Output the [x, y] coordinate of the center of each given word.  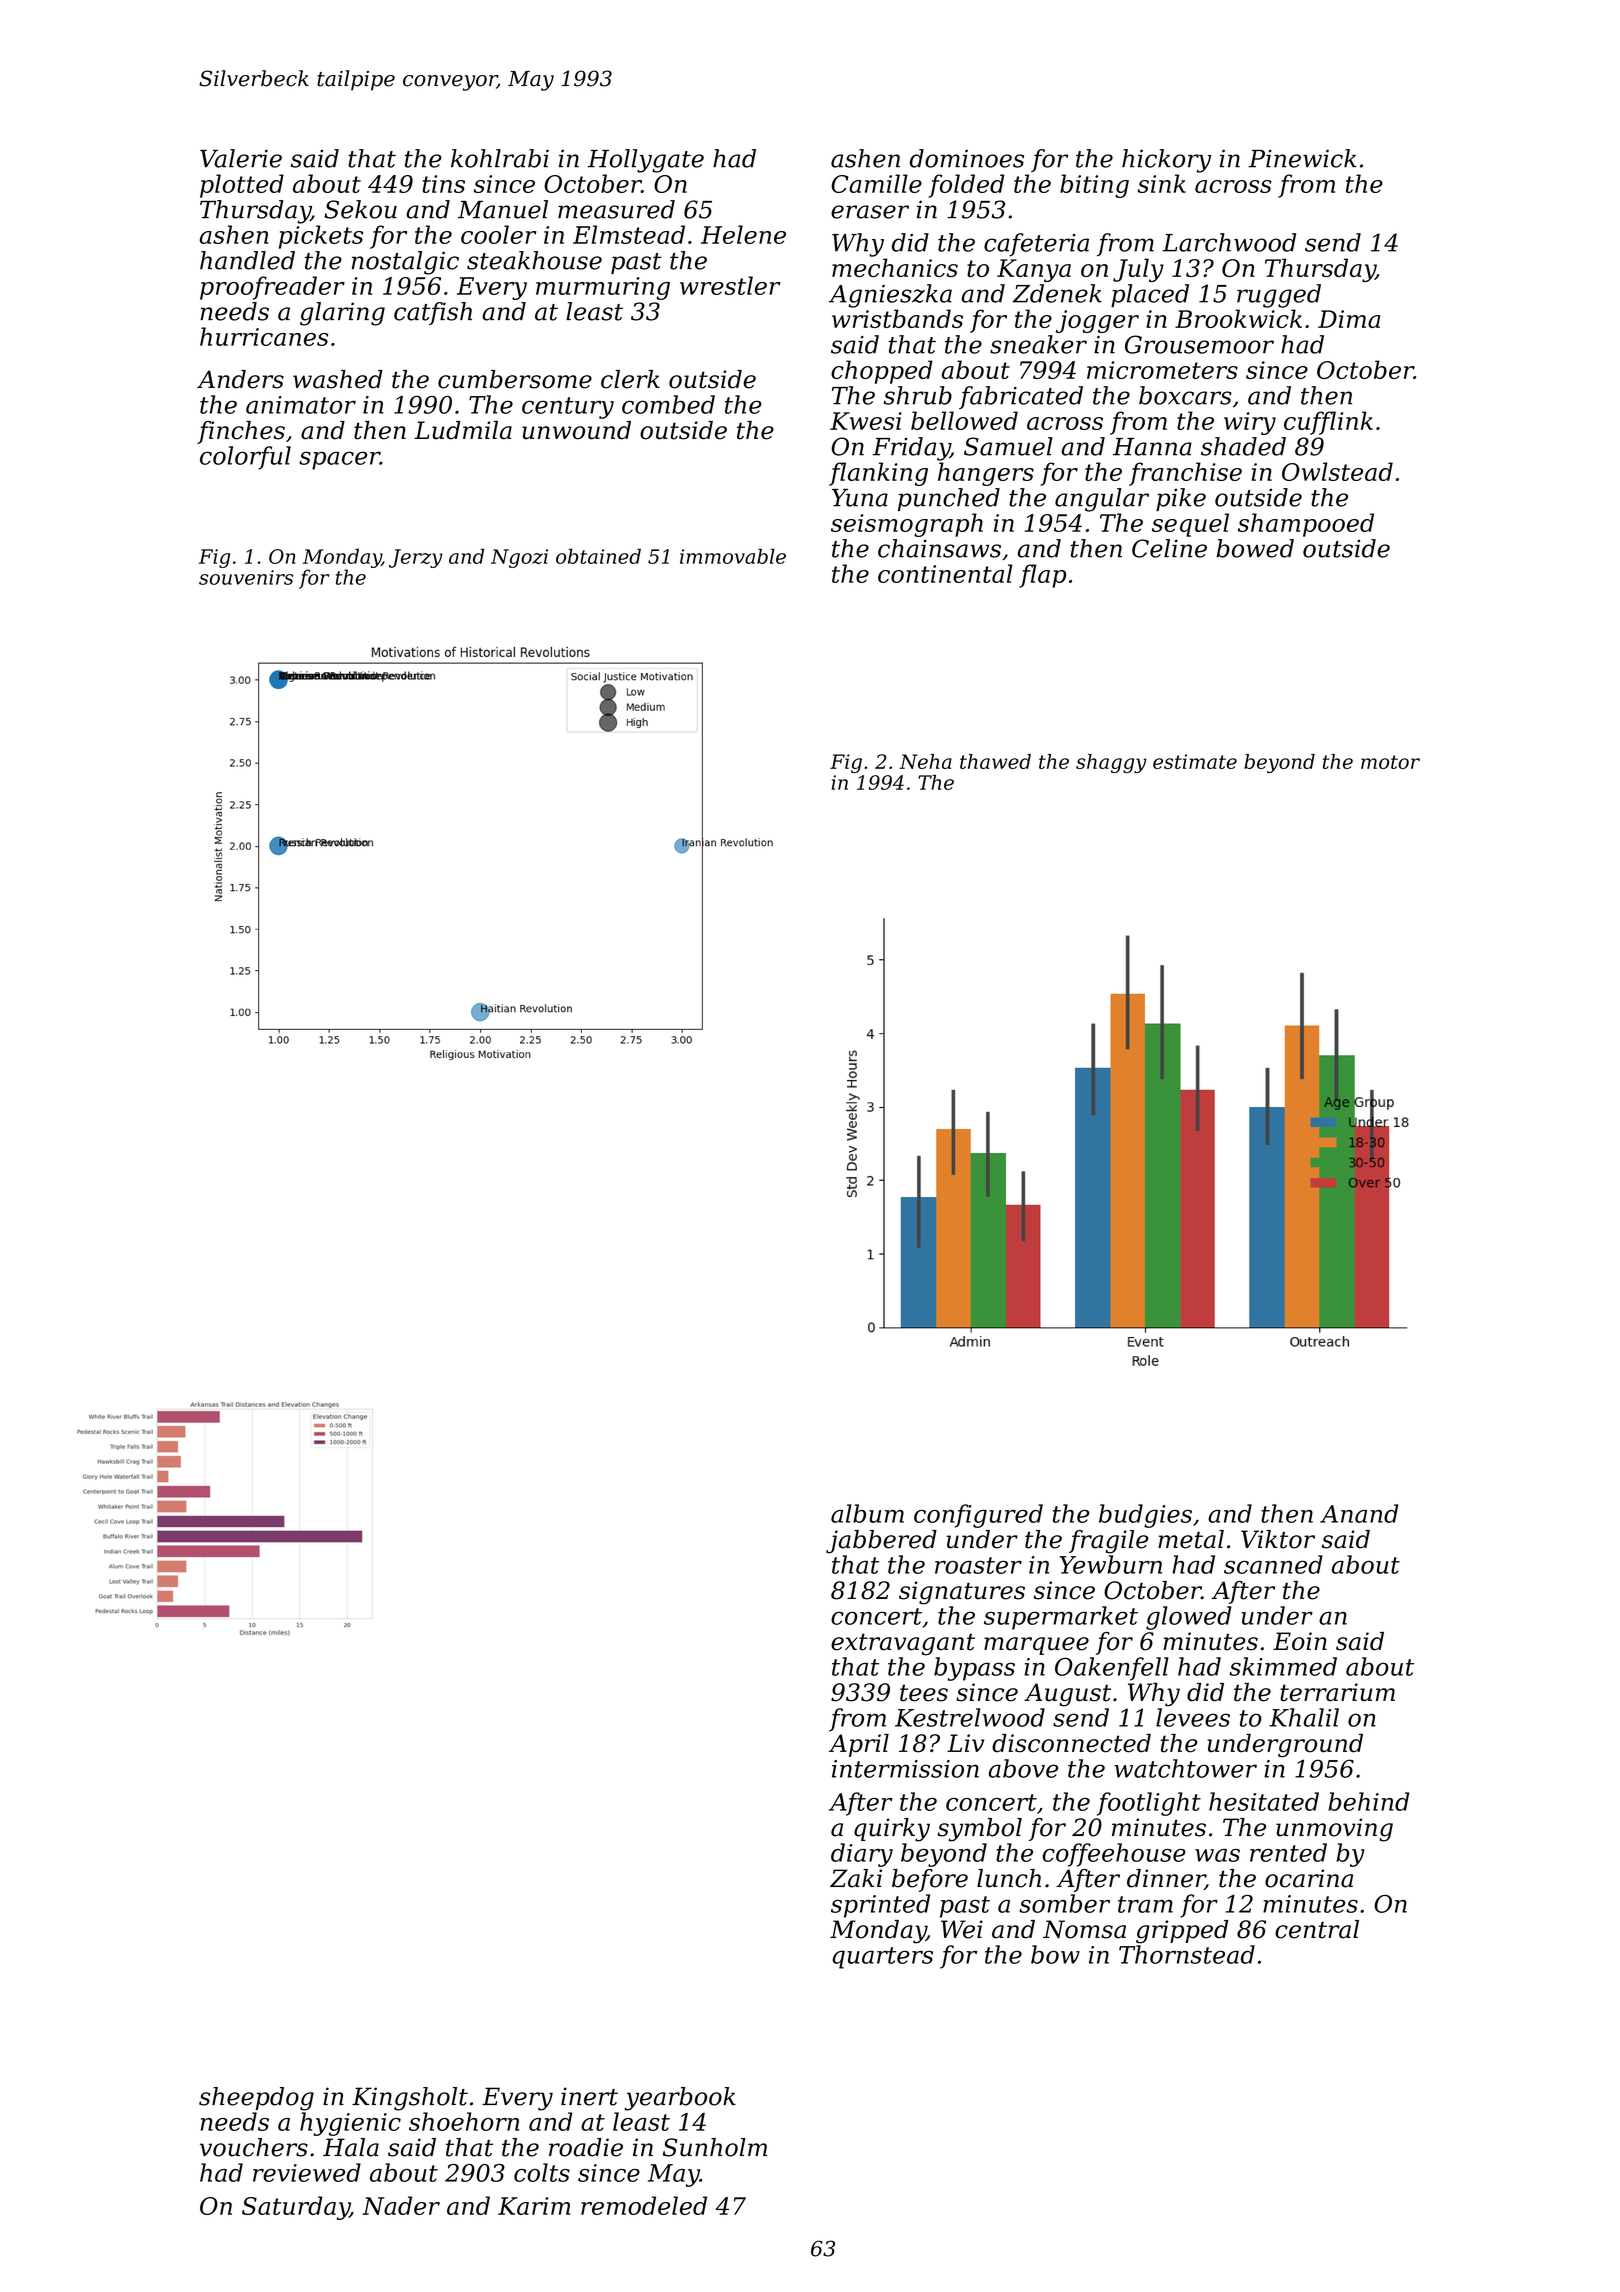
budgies [1145, 1516]
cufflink [1328, 423]
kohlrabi [500, 158]
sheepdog [256, 2099]
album [867, 1513]
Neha [925, 761]
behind [1368, 1801]
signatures [962, 1593]
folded [966, 186]
